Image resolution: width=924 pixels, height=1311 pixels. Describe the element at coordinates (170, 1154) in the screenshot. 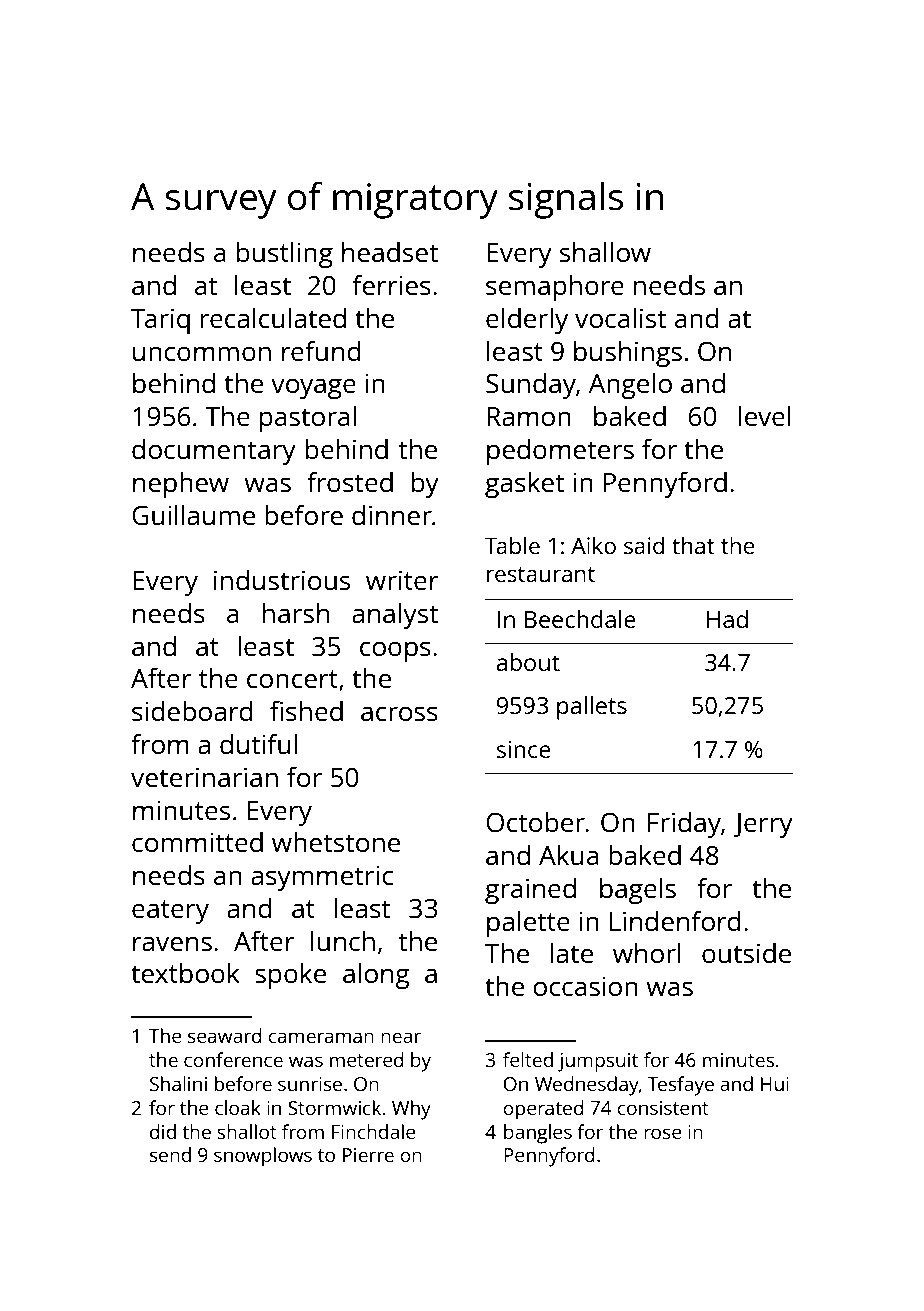

I see `send` at that location.
